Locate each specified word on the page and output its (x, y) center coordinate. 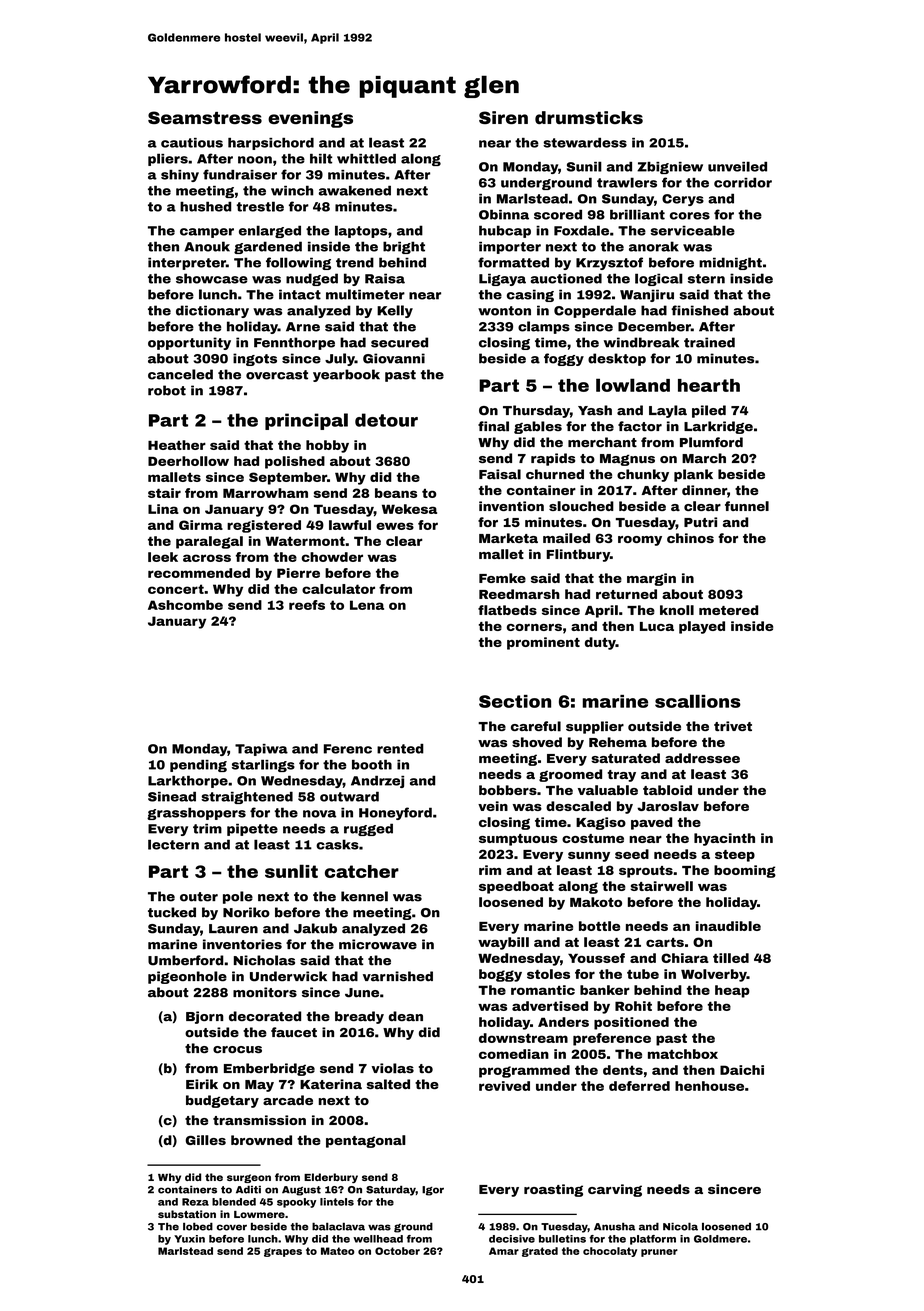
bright (404, 247)
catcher (362, 871)
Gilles (206, 1140)
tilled (731, 958)
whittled (366, 158)
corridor (743, 183)
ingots (255, 359)
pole (238, 897)
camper (207, 233)
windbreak (641, 342)
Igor (433, 1191)
